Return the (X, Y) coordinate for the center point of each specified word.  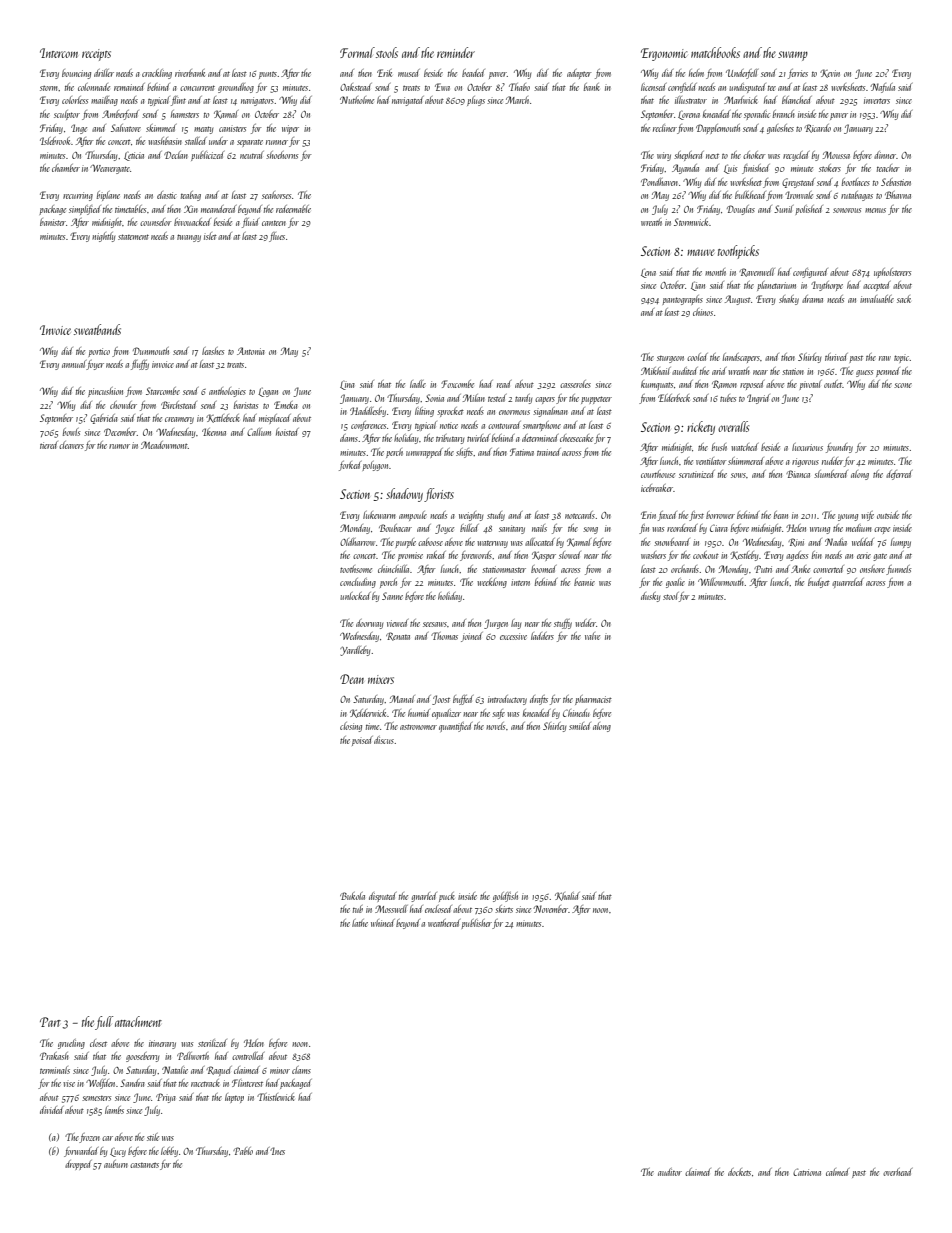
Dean (352, 679)
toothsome (356, 569)
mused (409, 73)
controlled (248, 1056)
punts (268, 75)
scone (903, 385)
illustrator (691, 100)
